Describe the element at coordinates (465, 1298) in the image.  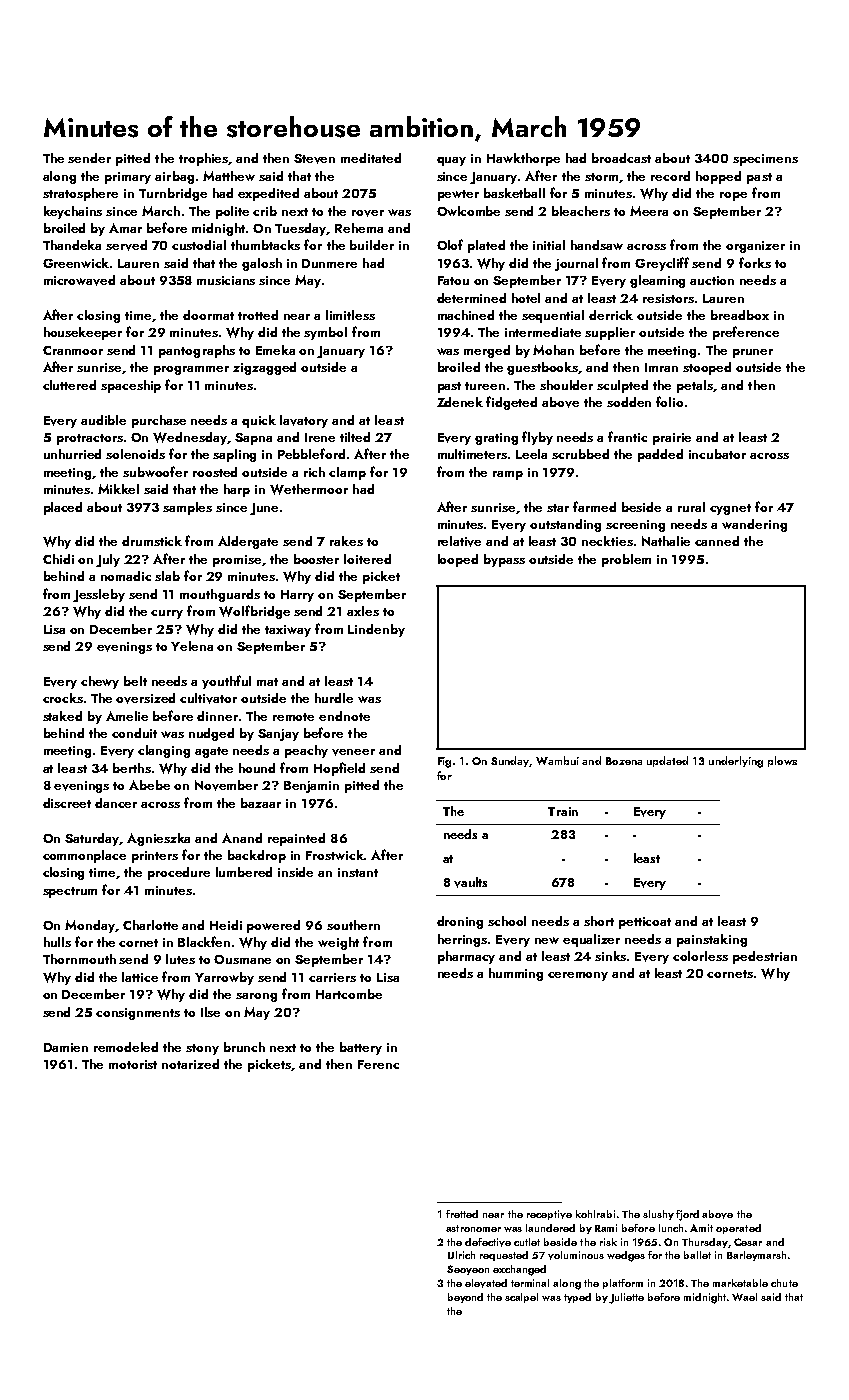
I see `beyond` at that location.
